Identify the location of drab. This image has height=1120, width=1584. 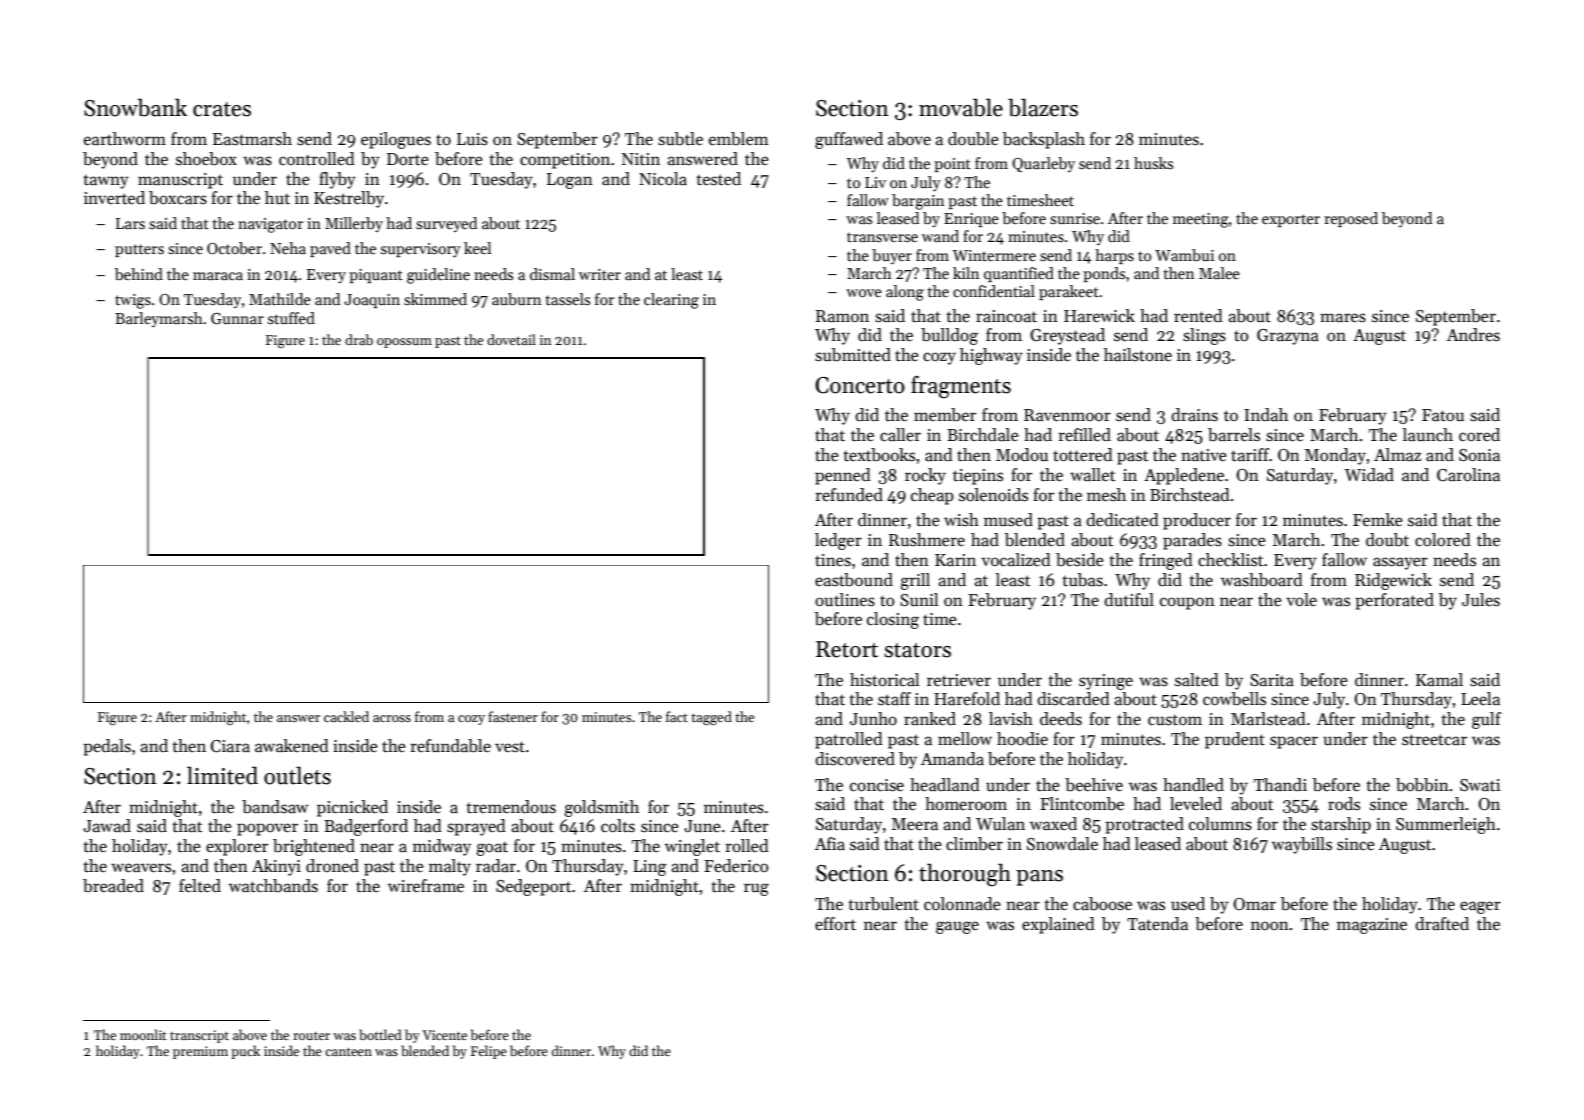
(359, 339).
